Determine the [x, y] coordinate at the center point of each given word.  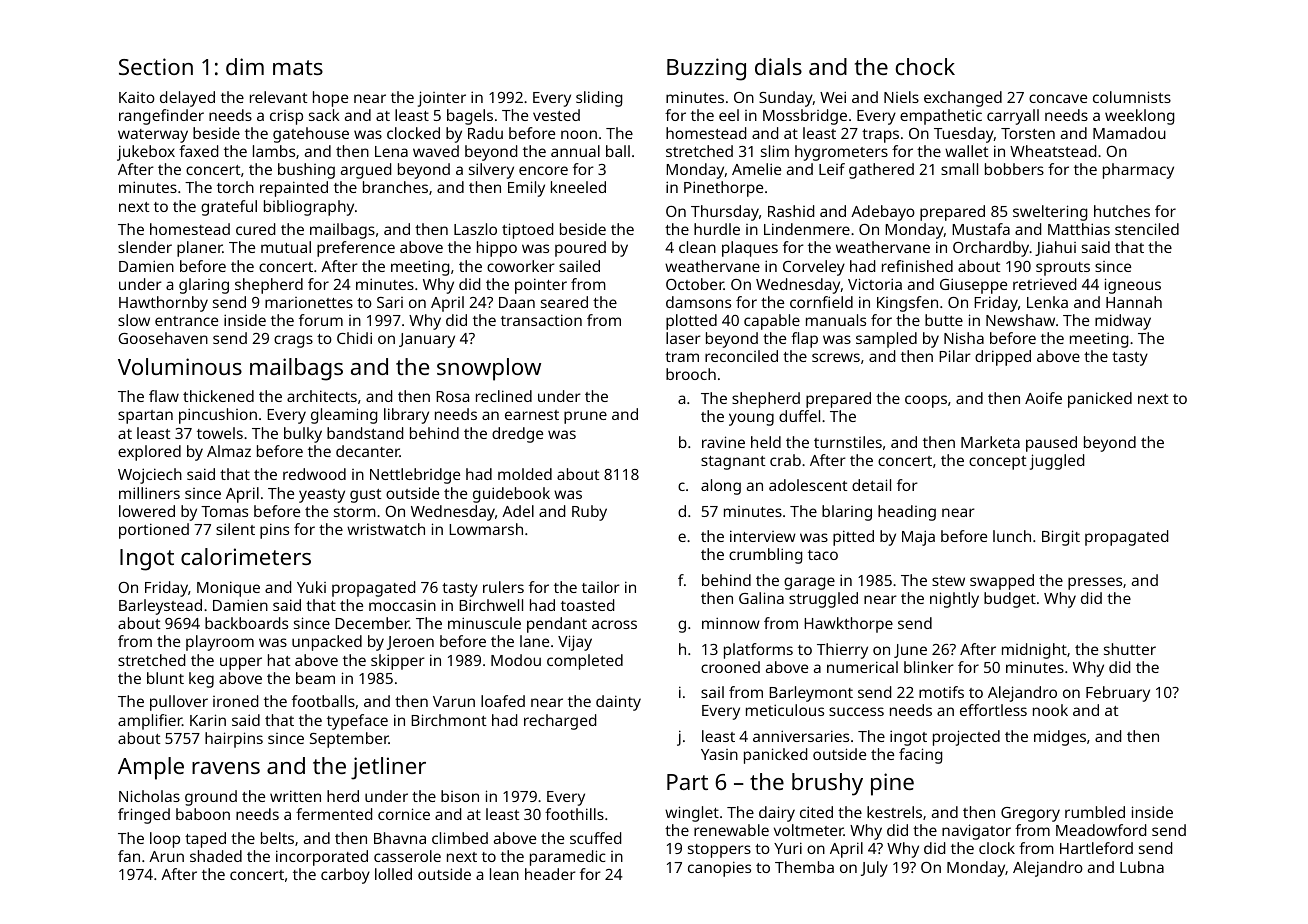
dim [245, 66]
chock [925, 66]
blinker [929, 667]
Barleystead [160, 607]
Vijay [575, 643]
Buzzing [706, 69]
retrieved [1044, 284]
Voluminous [180, 366]
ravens [226, 768]
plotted [691, 322]
